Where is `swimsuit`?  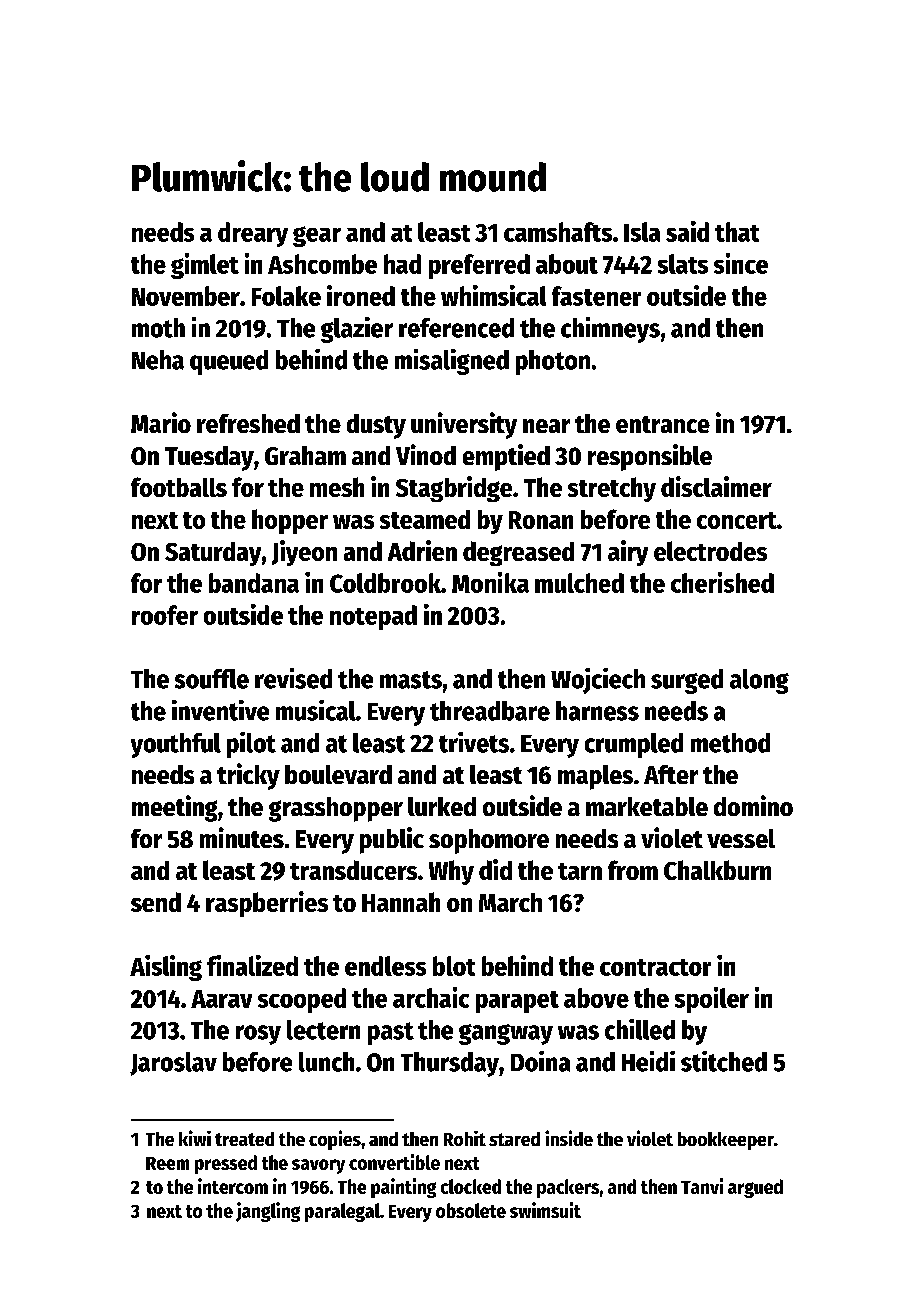 swimsuit is located at coordinates (545, 1210).
